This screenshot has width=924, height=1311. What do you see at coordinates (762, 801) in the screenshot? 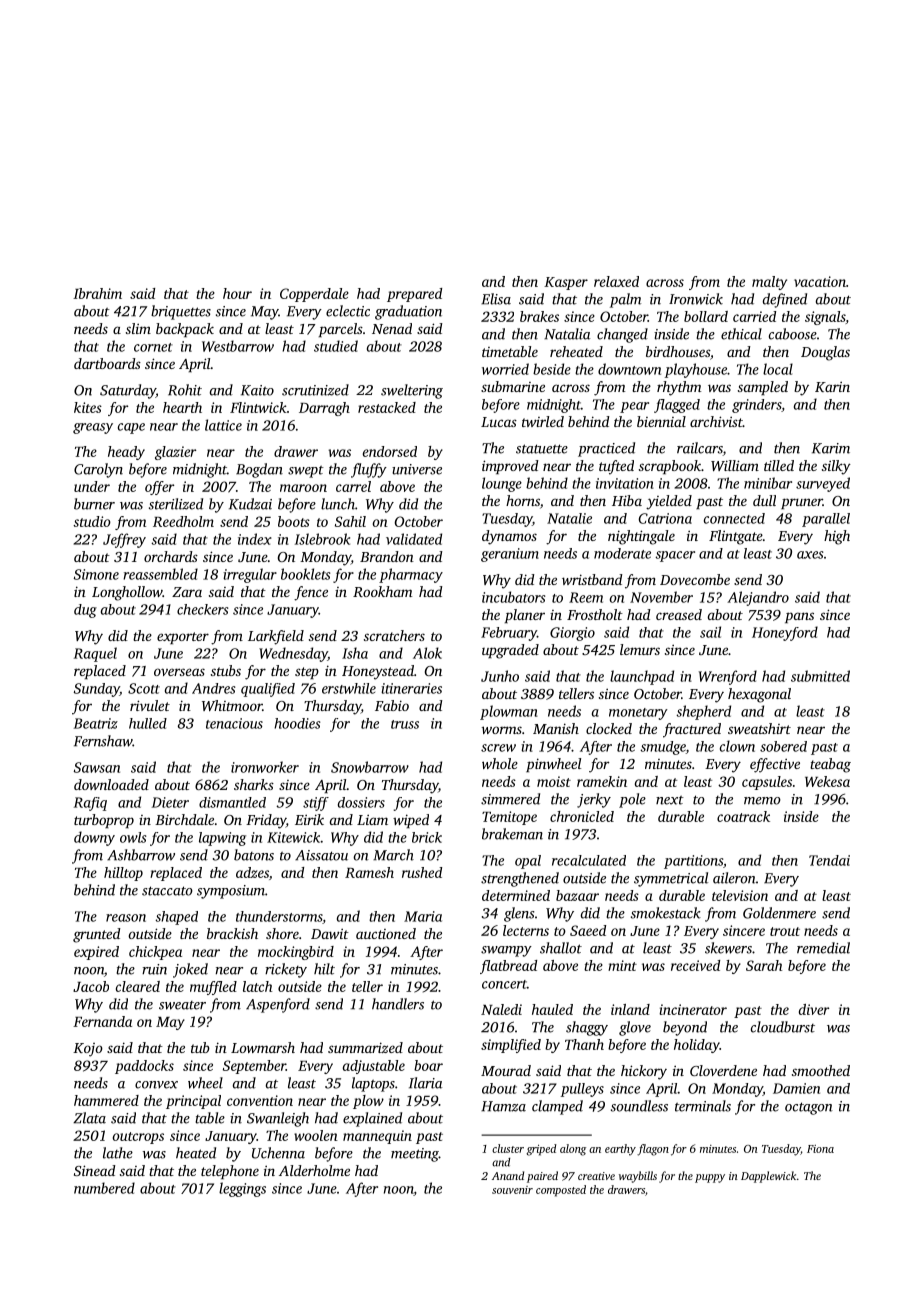
I see `memo` at bounding box center [762, 801].
